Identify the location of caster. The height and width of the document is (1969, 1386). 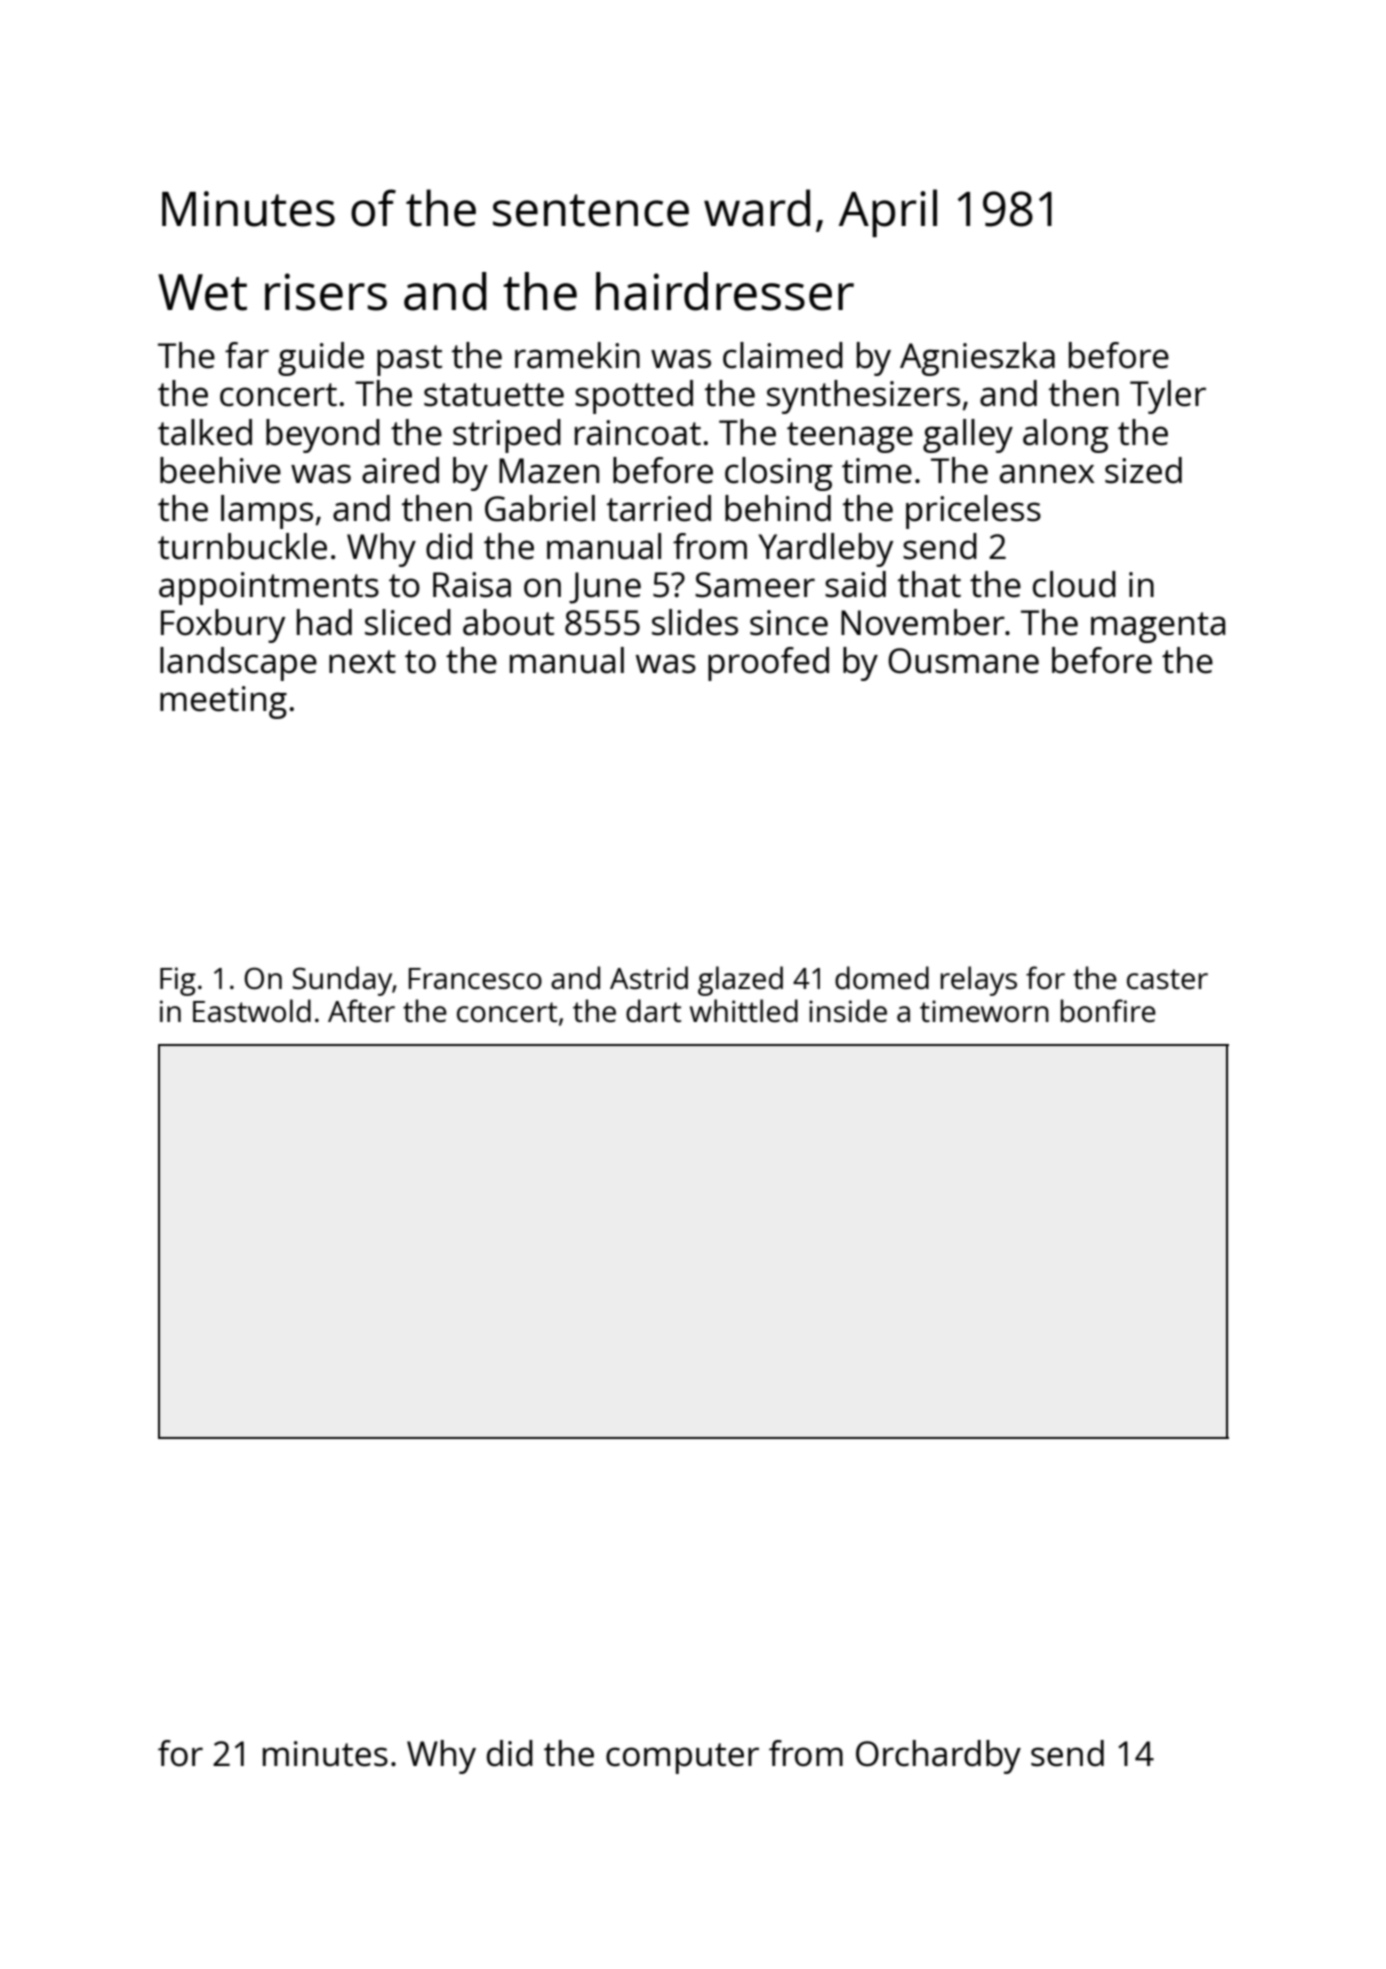
(1167, 979).
